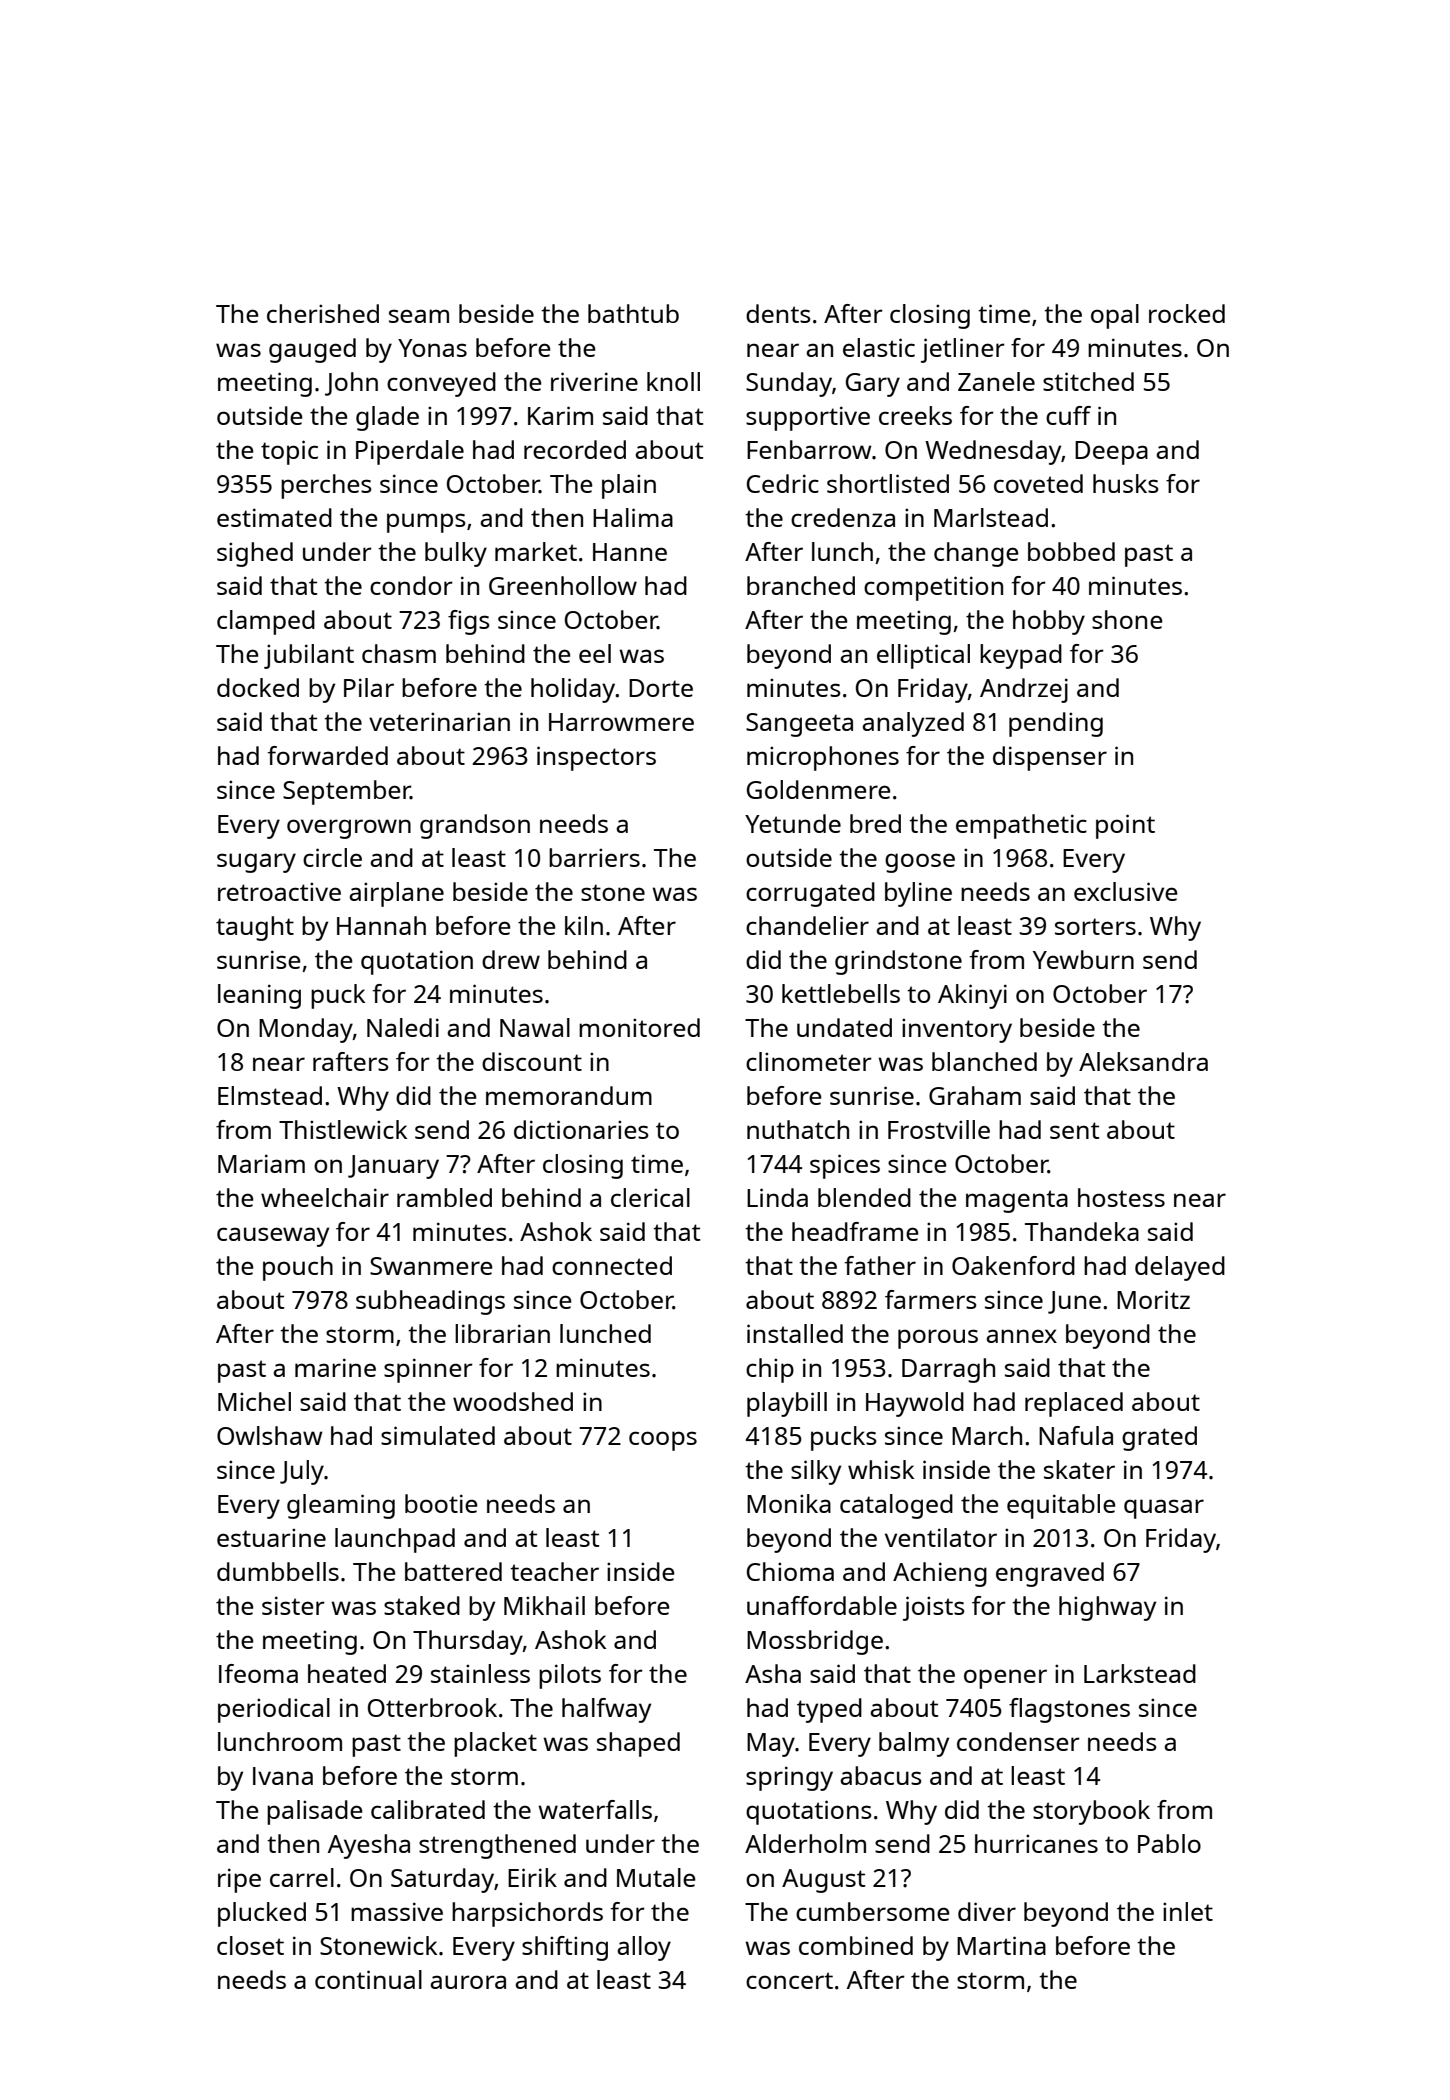 This document has height=2100, width=1450. Describe the element at coordinates (612, 1265) in the document. I see `connected` at that location.
